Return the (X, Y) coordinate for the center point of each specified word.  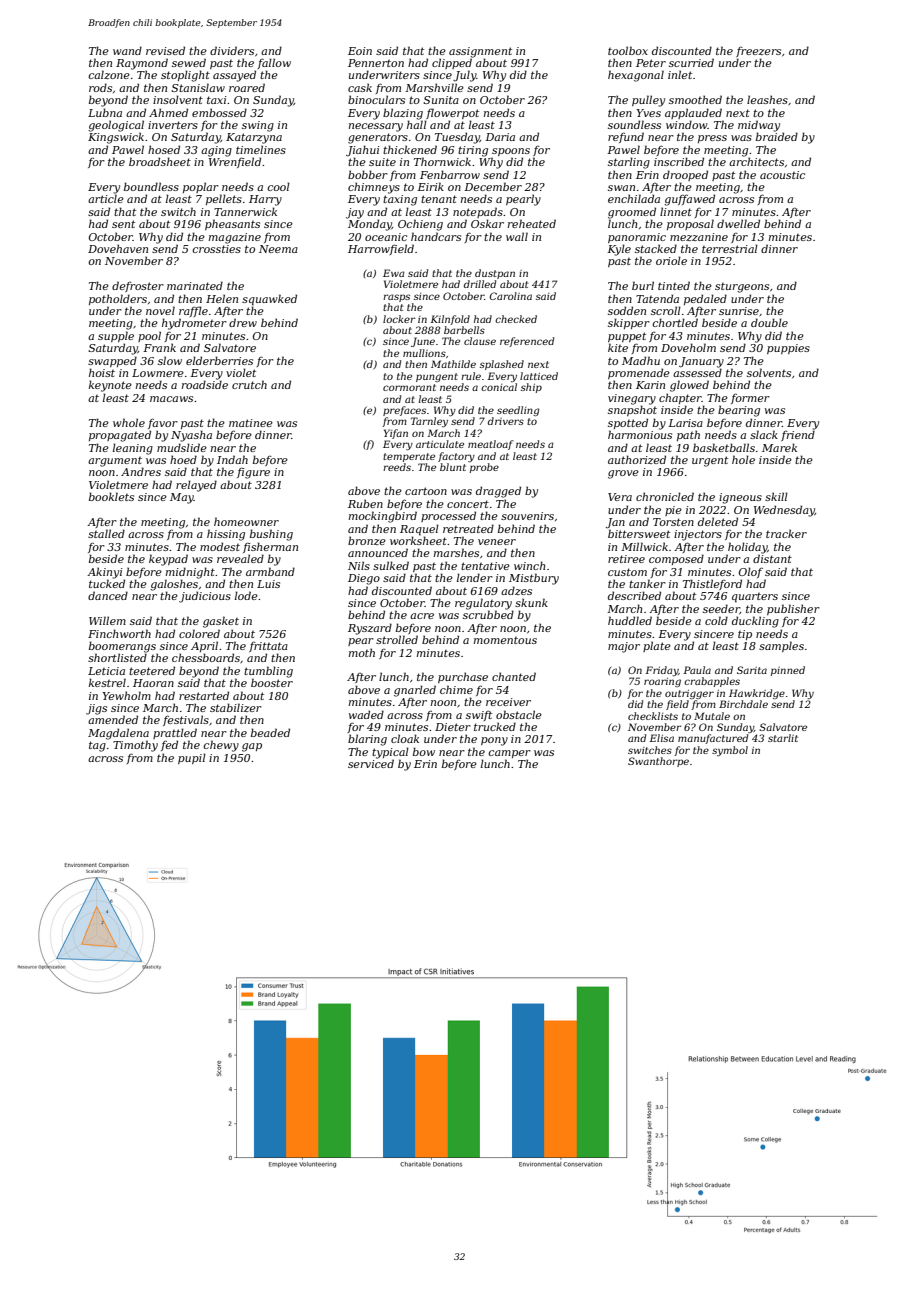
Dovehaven (118, 248)
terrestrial (730, 248)
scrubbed (488, 614)
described (634, 595)
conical (499, 387)
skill (776, 496)
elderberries (219, 360)
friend (798, 435)
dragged (498, 492)
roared (247, 87)
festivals (186, 720)
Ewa (394, 273)
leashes (767, 99)
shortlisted (117, 657)
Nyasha (191, 436)
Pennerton (376, 63)
